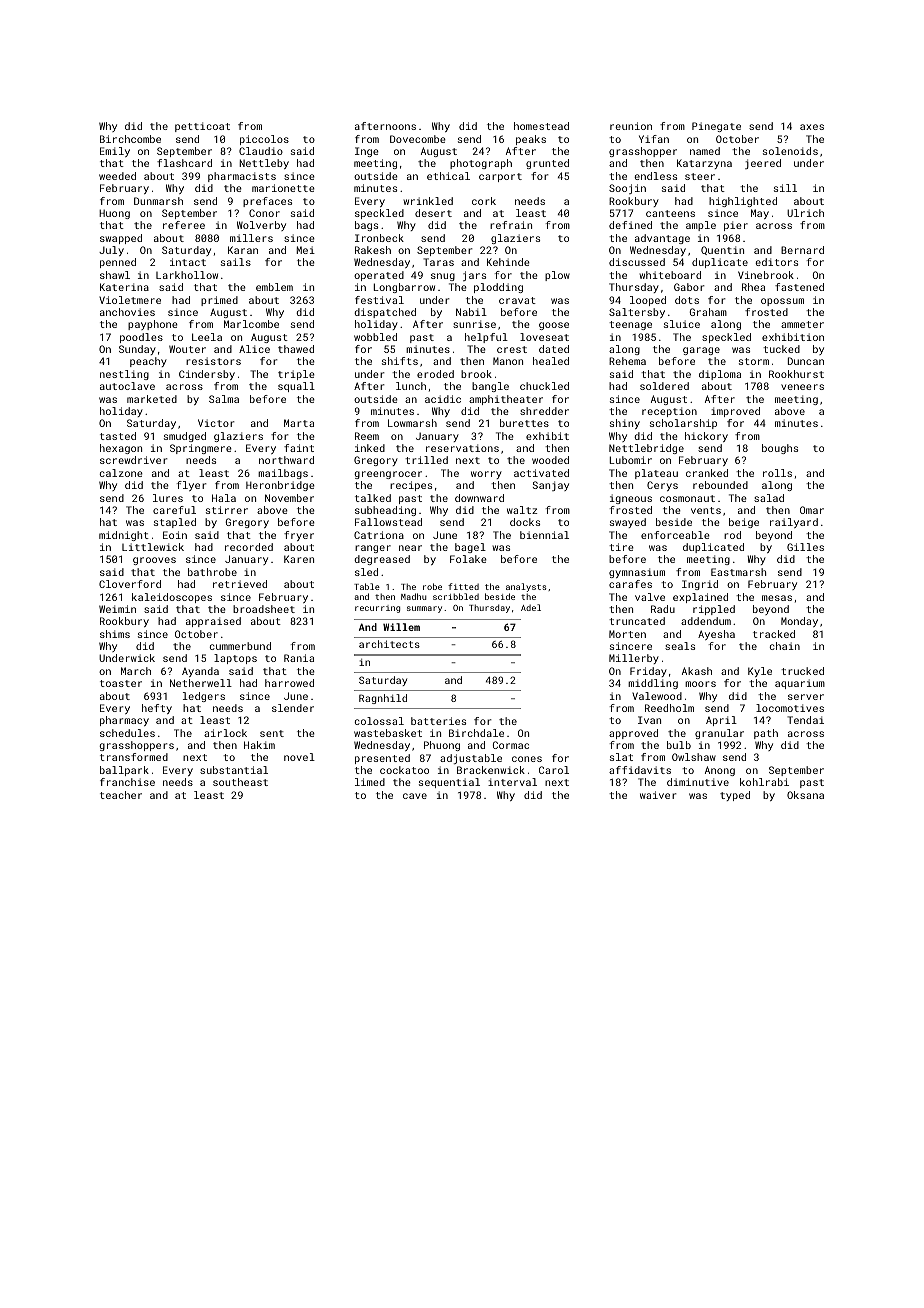 Image resolution: width=924 pixels, height=1308 pixels. I want to click on plow, so click(557, 276).
